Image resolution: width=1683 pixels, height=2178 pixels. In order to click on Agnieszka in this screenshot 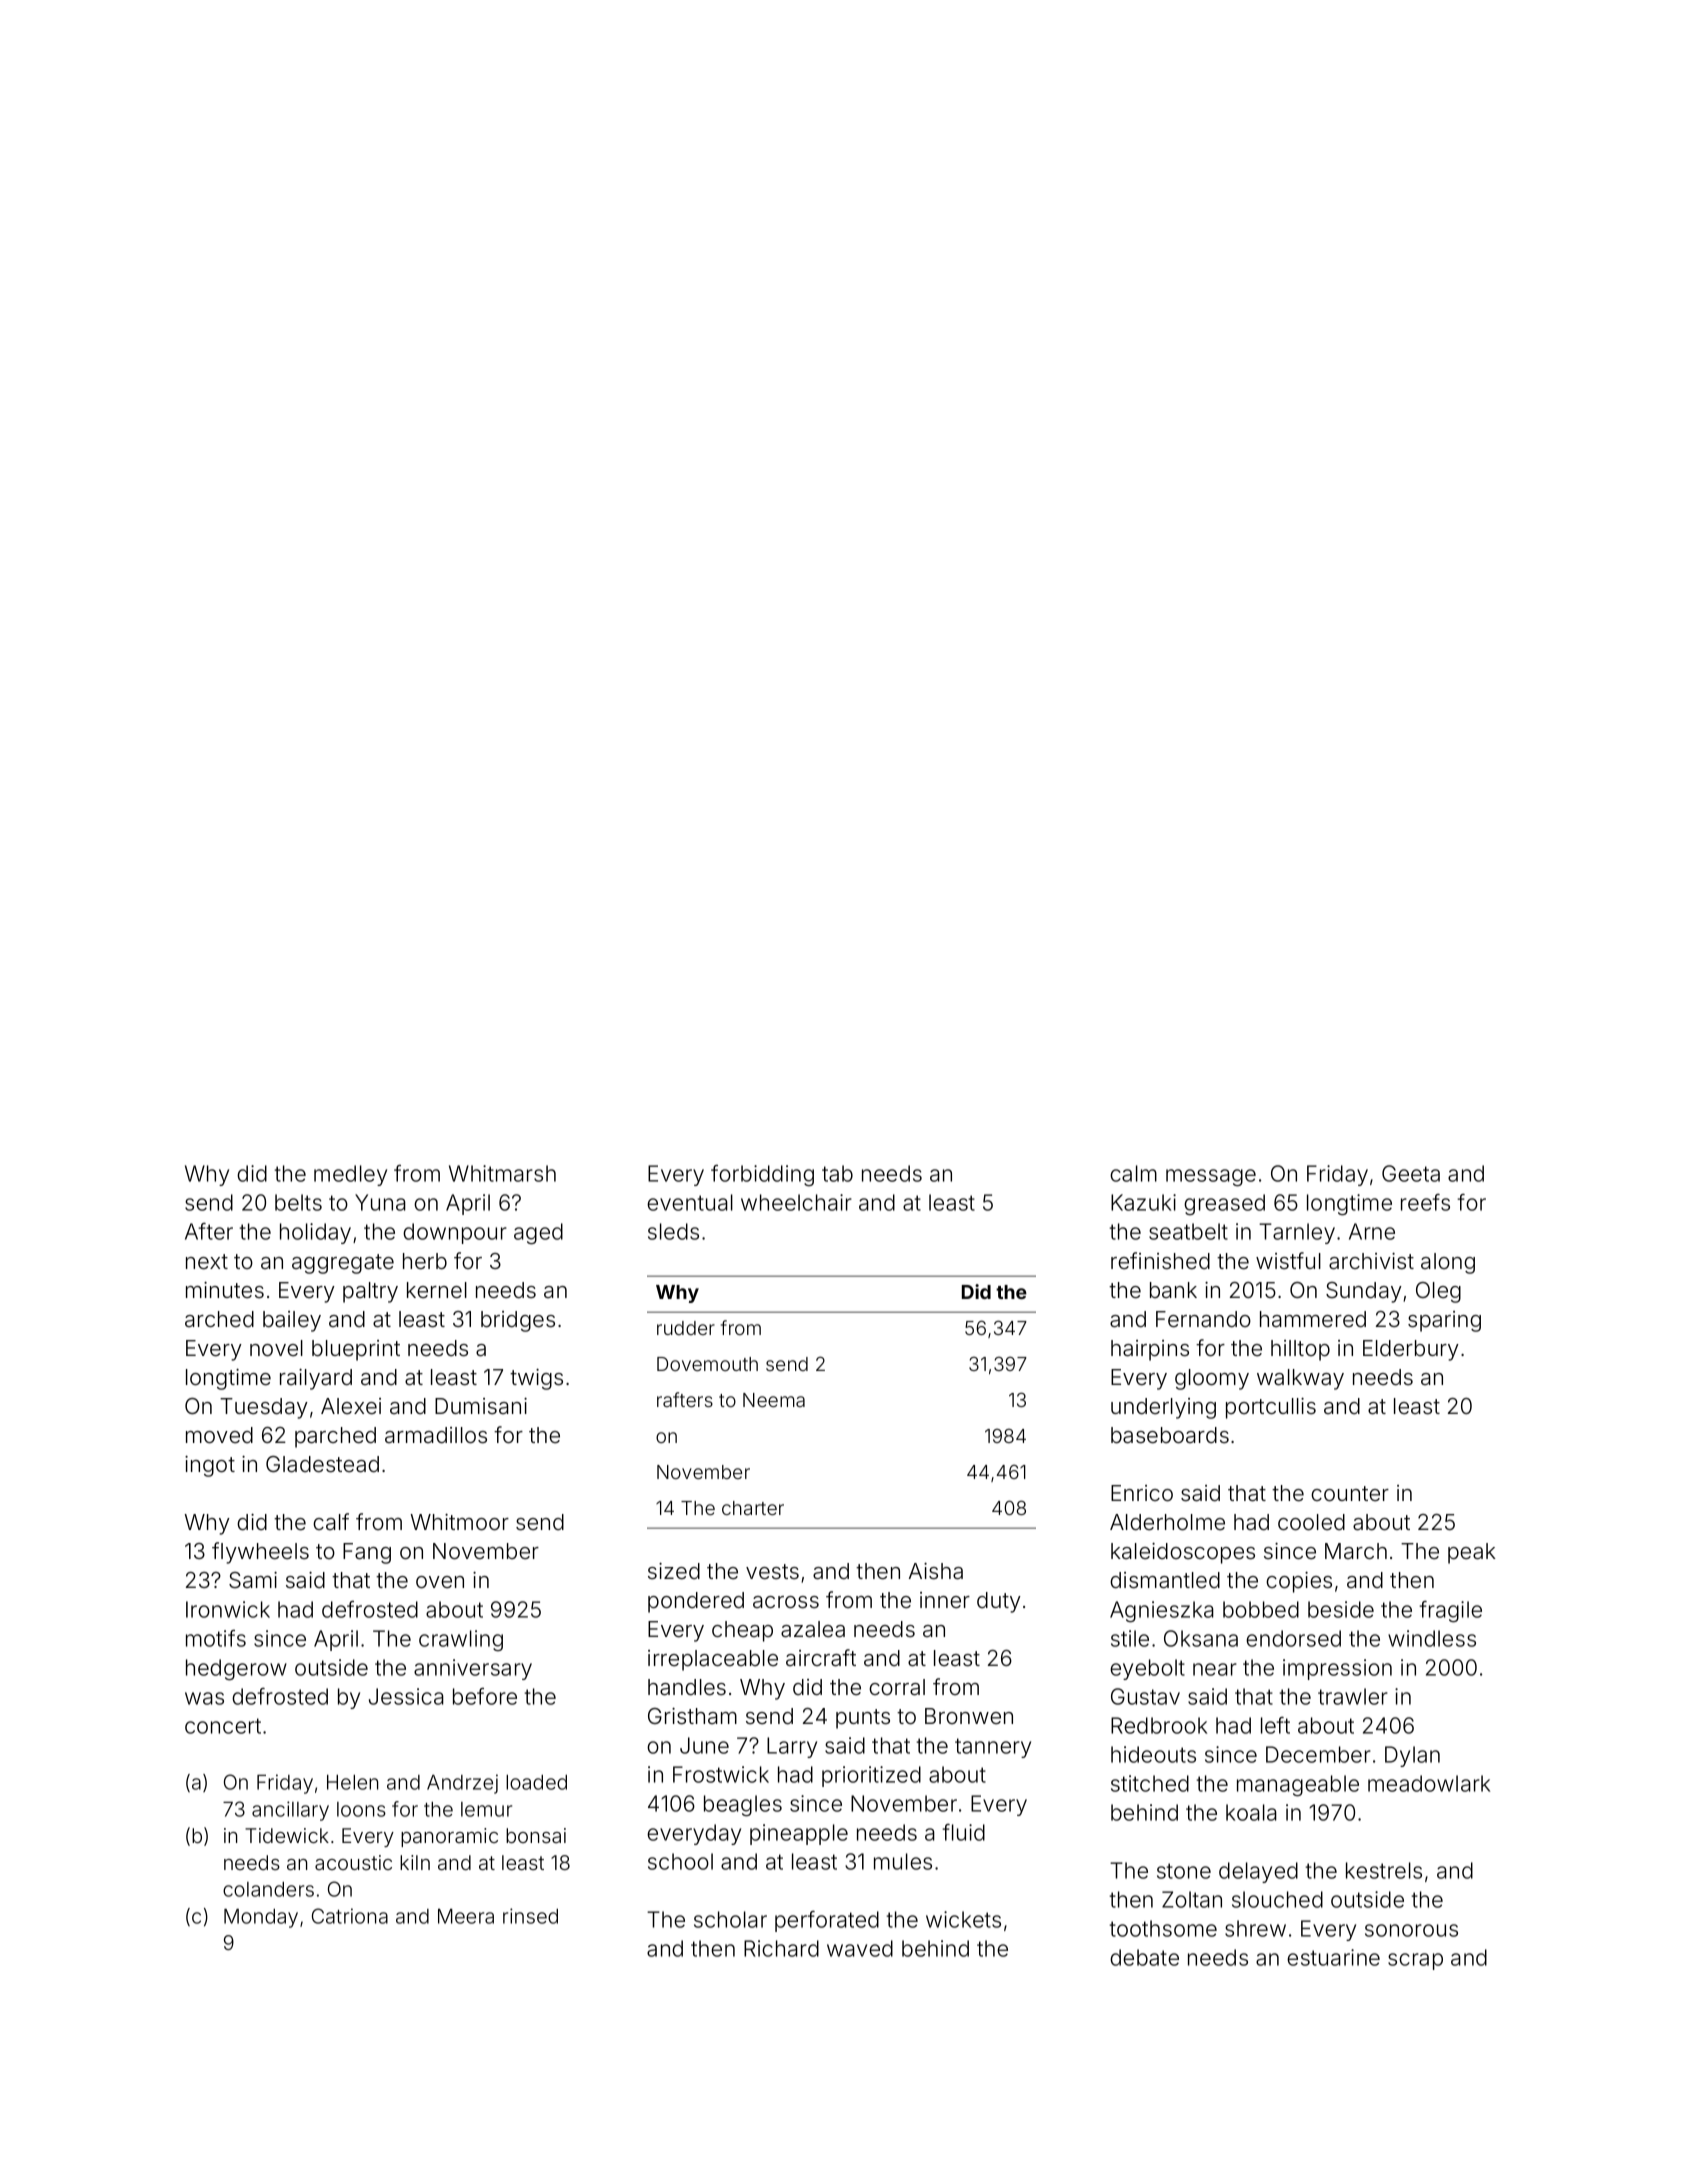, I will do `click(1162, 1611)`.
